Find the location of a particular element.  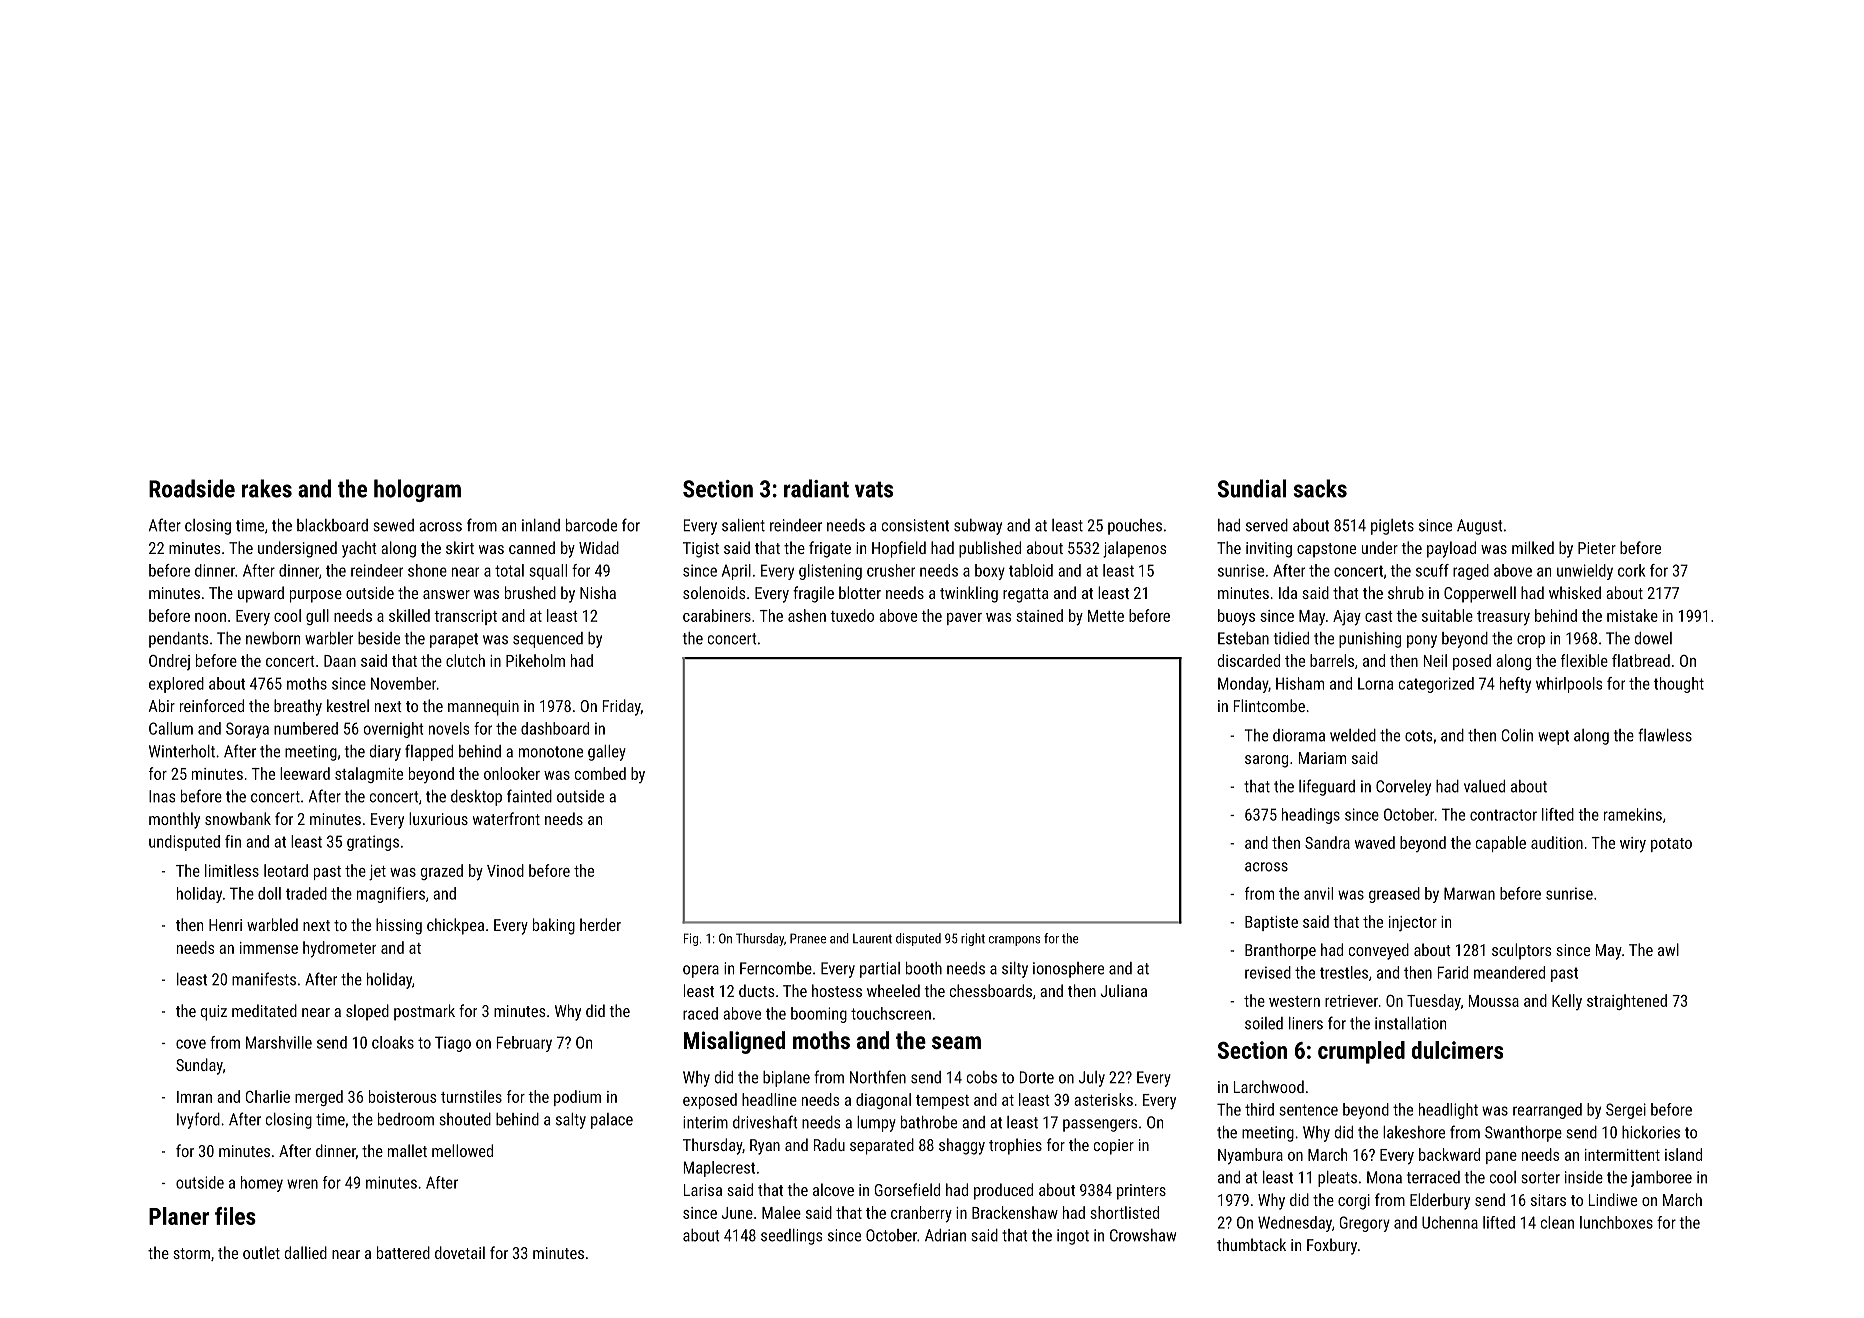

subway is located at coordinates (978, 527).
